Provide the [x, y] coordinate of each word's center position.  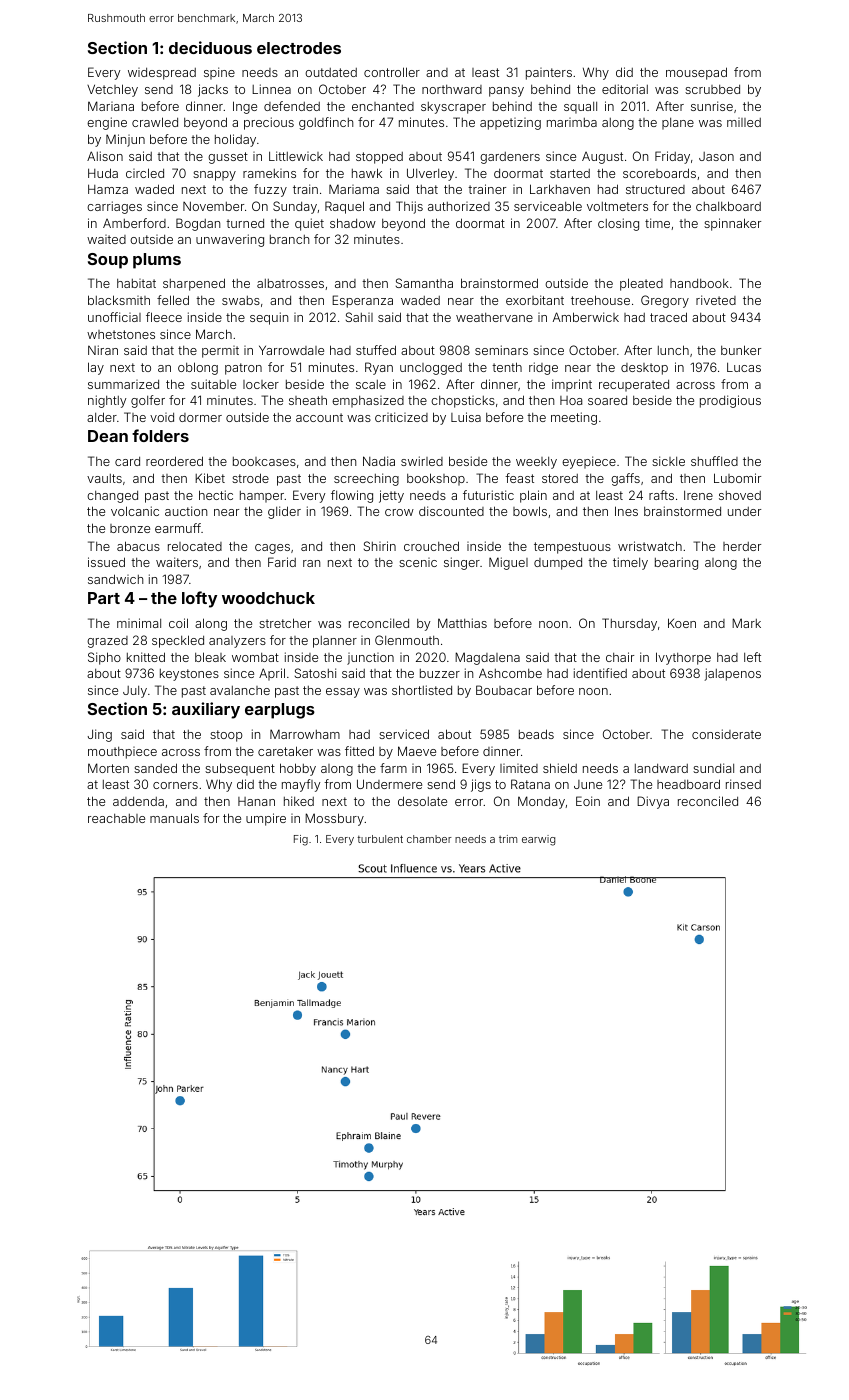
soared [607, 400]
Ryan [379, 368]
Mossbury [334, 819]
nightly [107, 401]
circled [145, 173]
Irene [698, 495]
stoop [226, 736]
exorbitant [535, 300]
